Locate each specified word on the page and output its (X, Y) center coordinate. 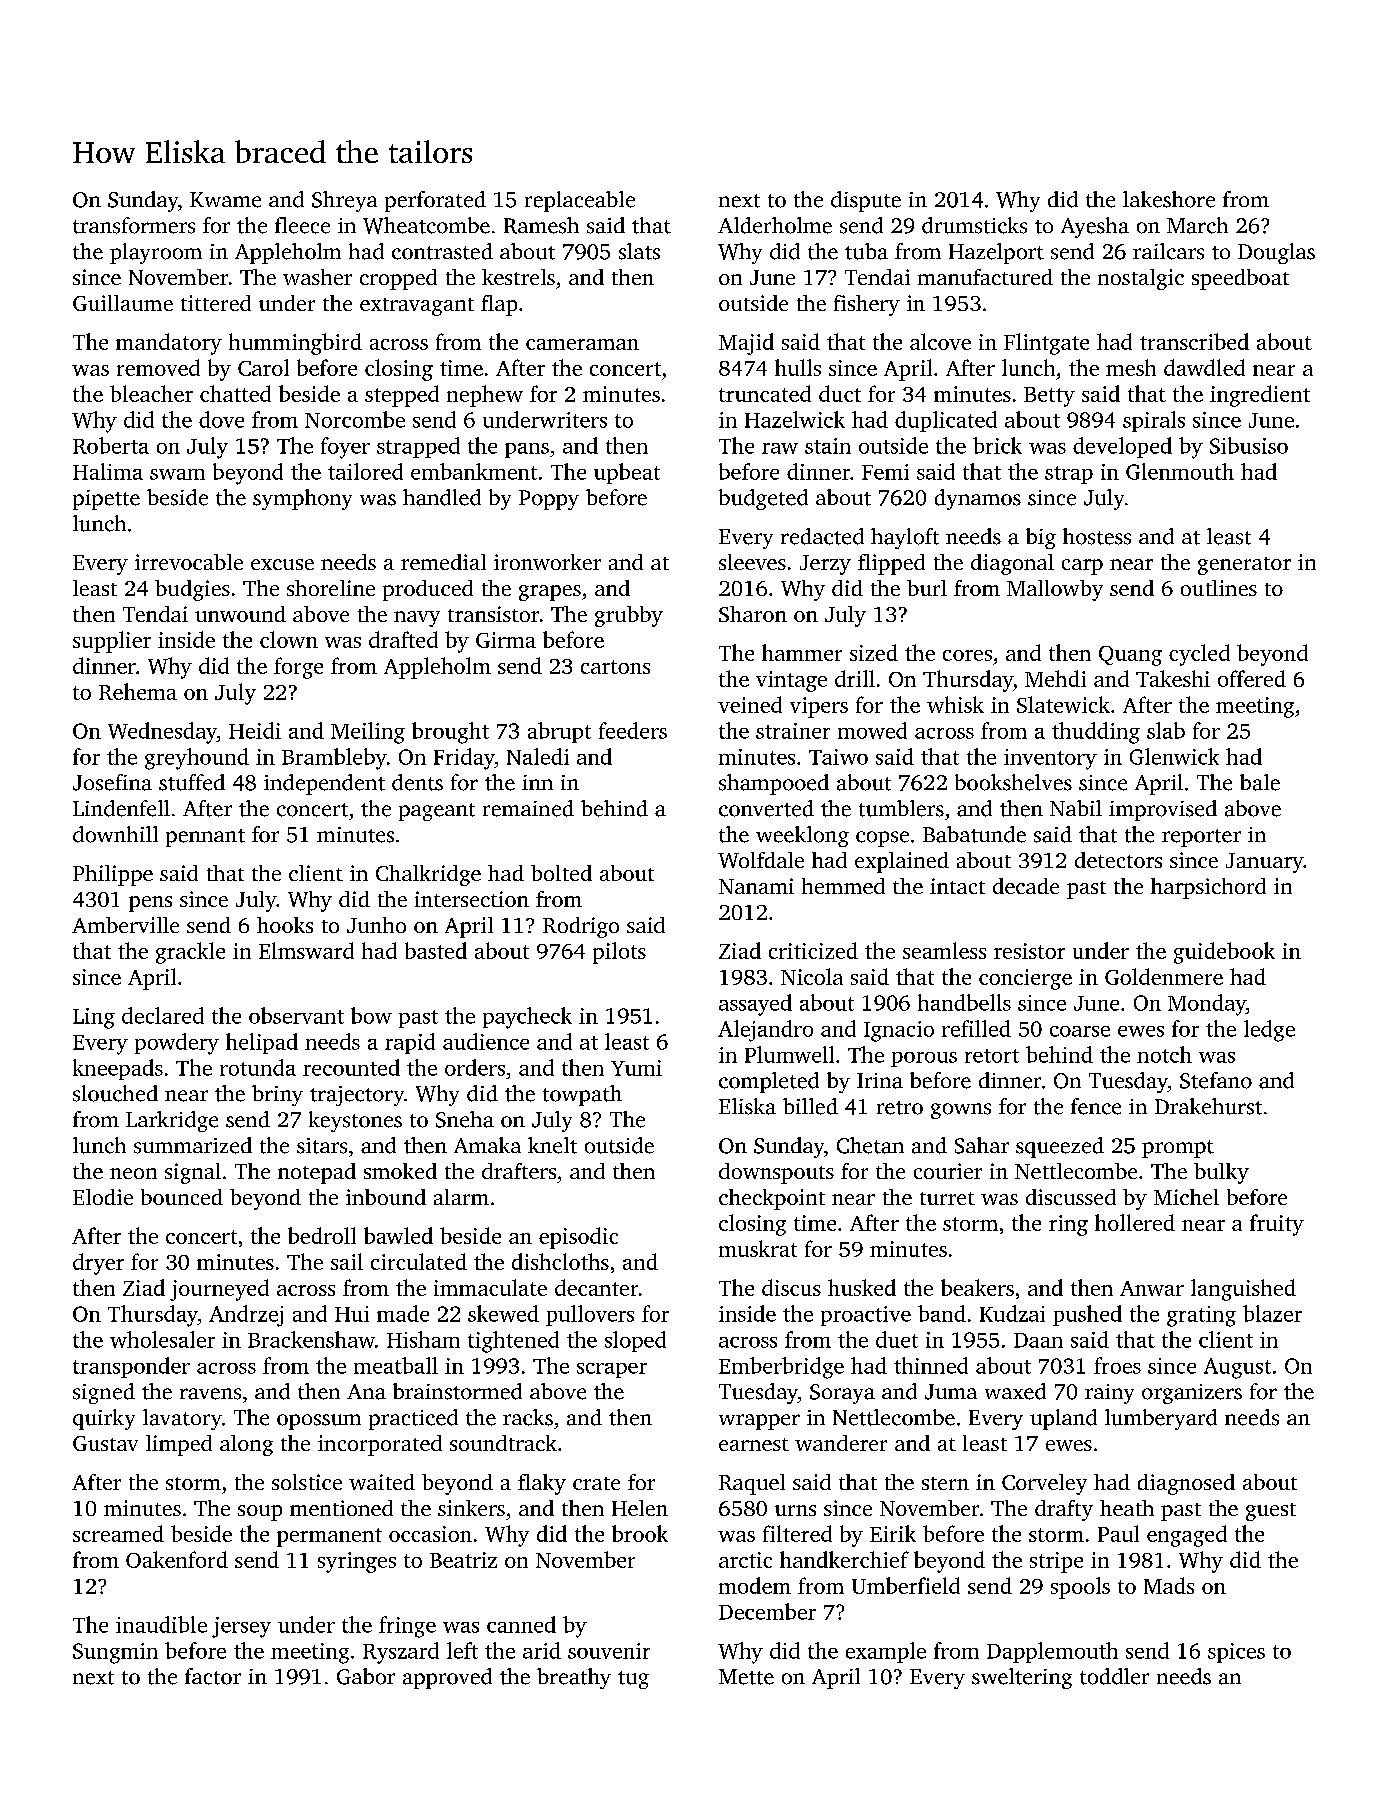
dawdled (1204, 367)
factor (213, 1676)
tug (633, 1680)
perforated (435, 201)
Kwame (225, 200)
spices (1236, 1653)
